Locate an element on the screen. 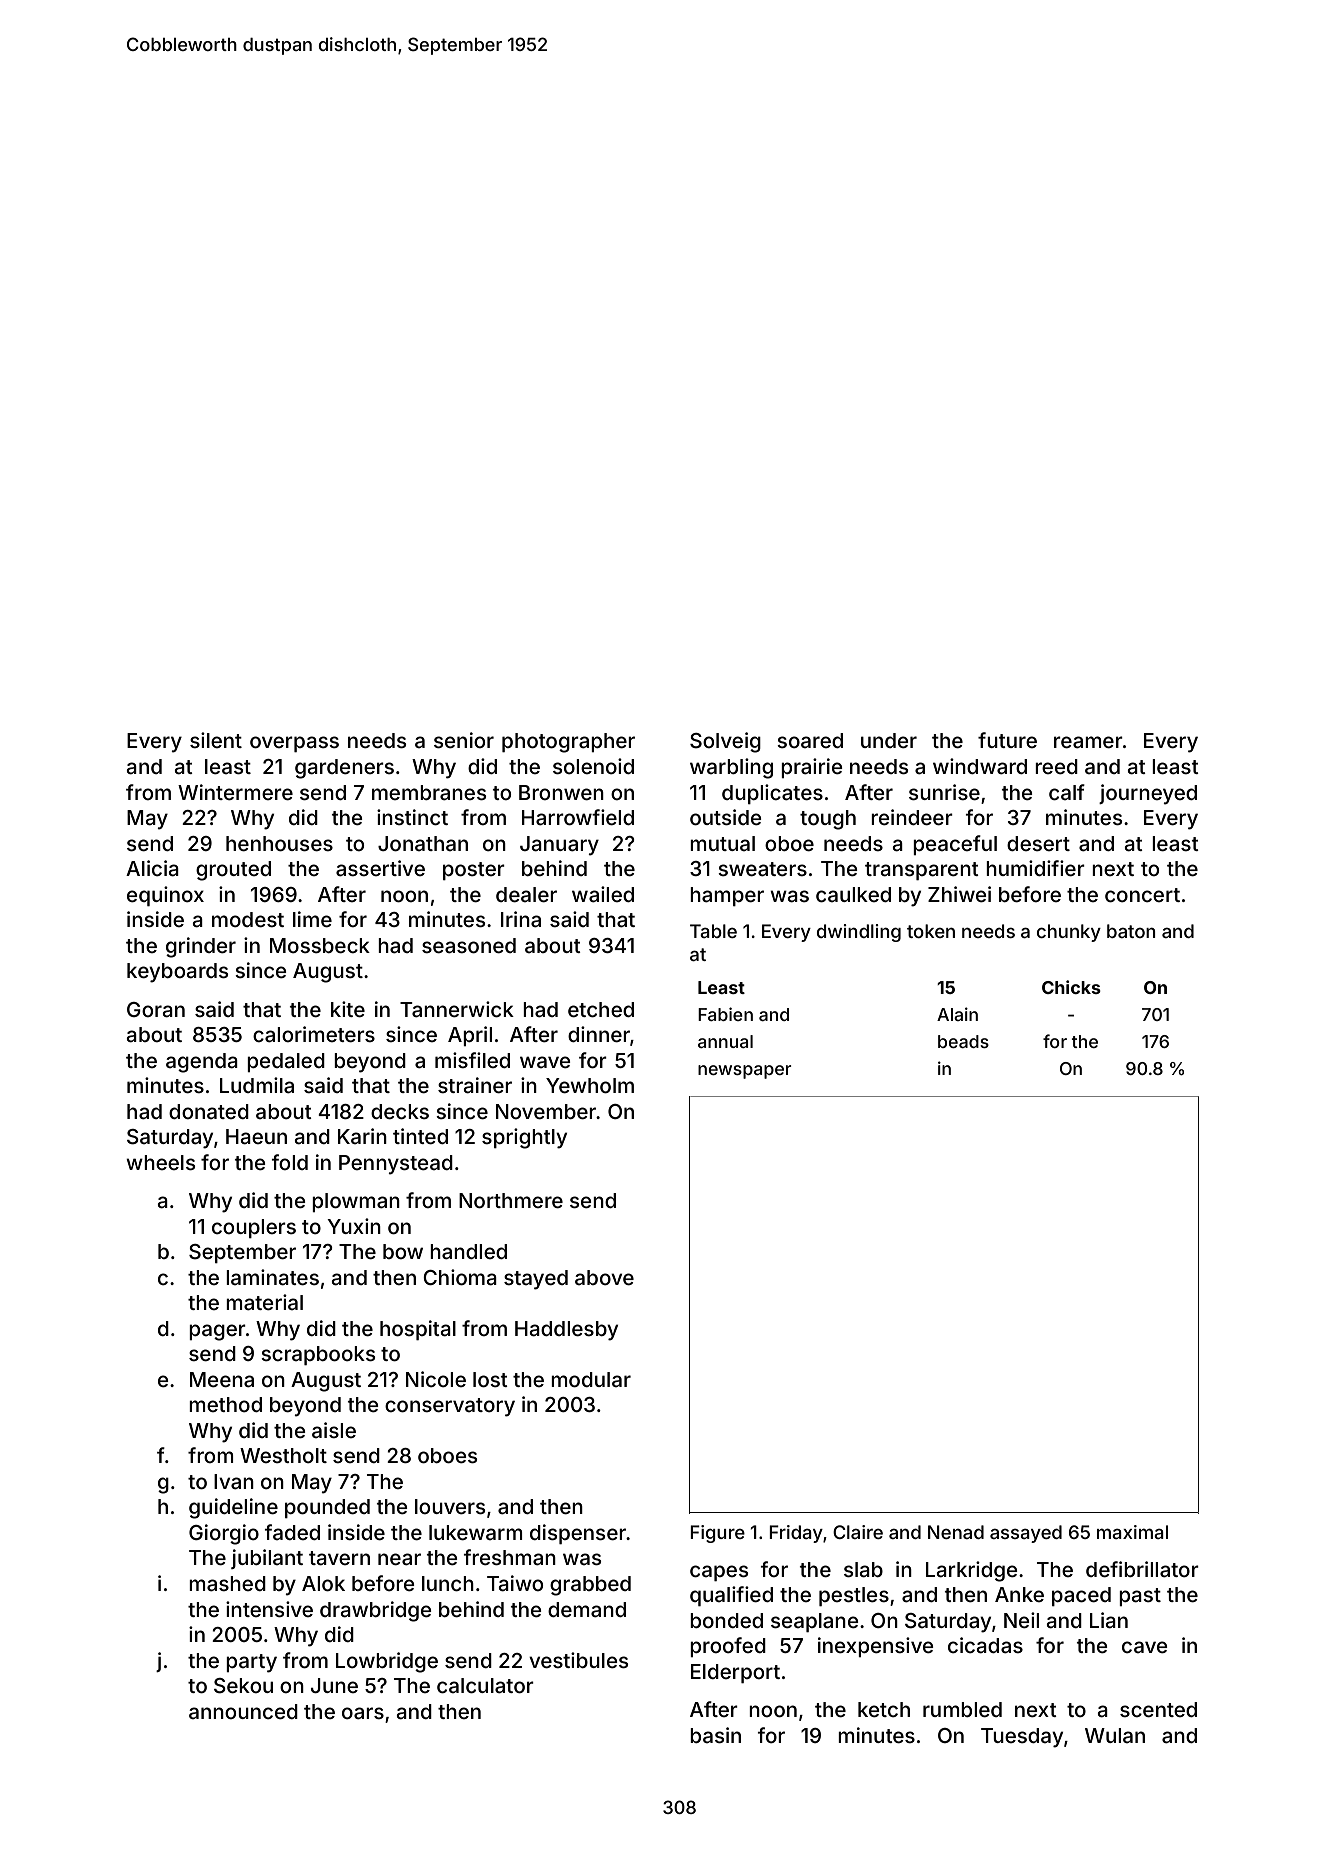 The height and width of the screenshot is (1874, 1325). reamer is located at coordinates (1088, 742).
